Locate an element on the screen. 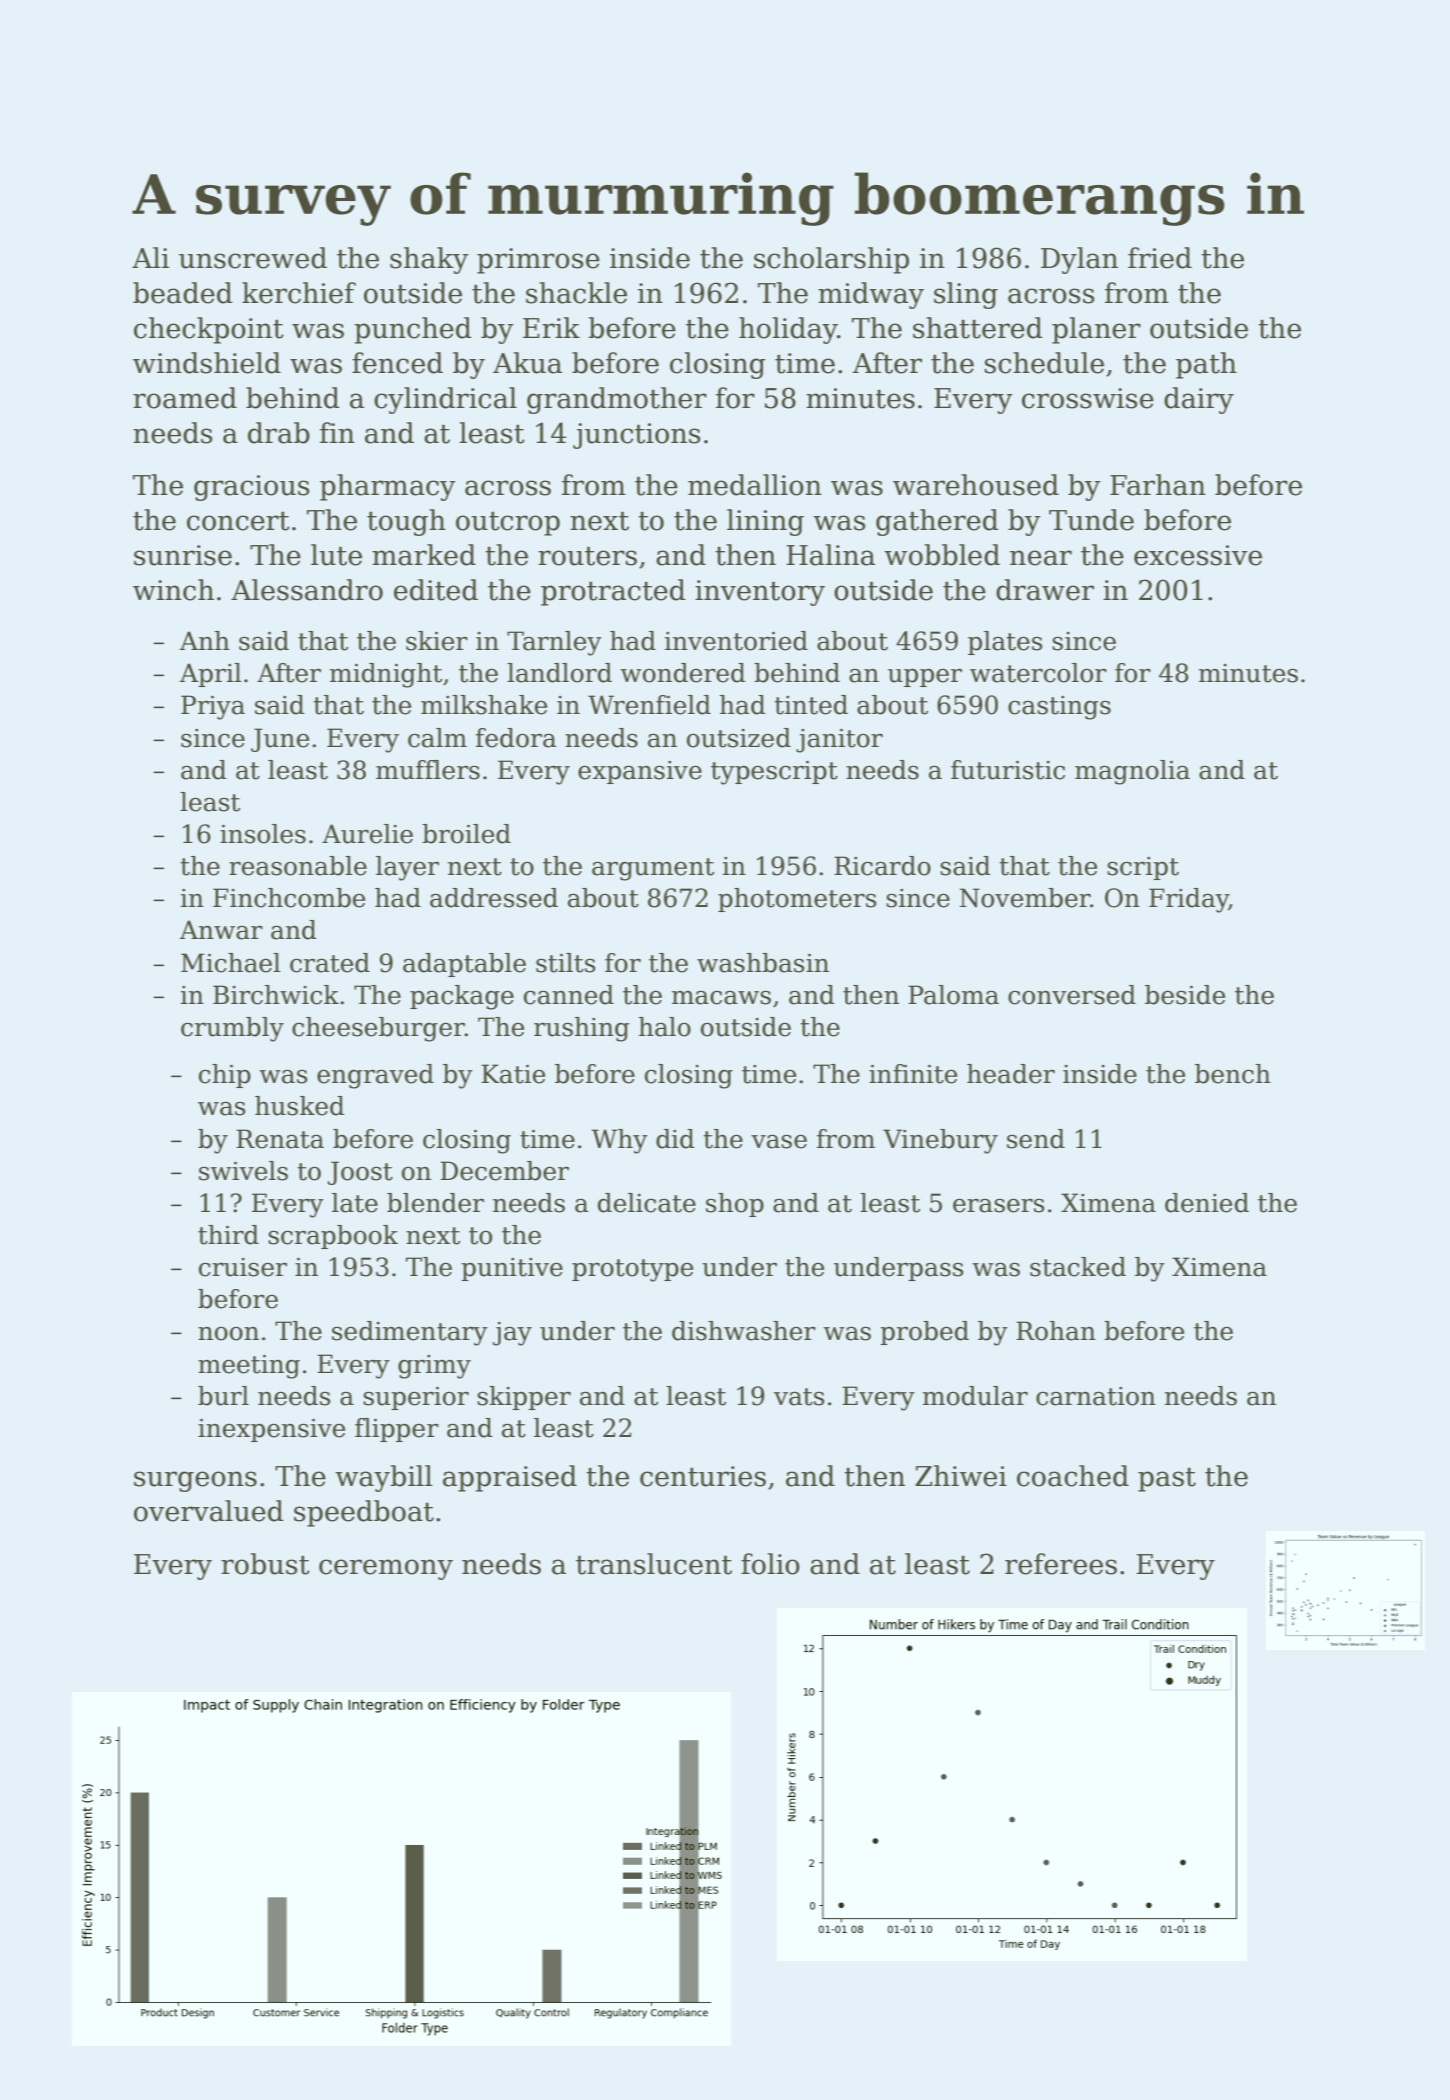 The height and width of the screenshot is (2100, 1450). conversed is located at coordinates (1072, 995).
